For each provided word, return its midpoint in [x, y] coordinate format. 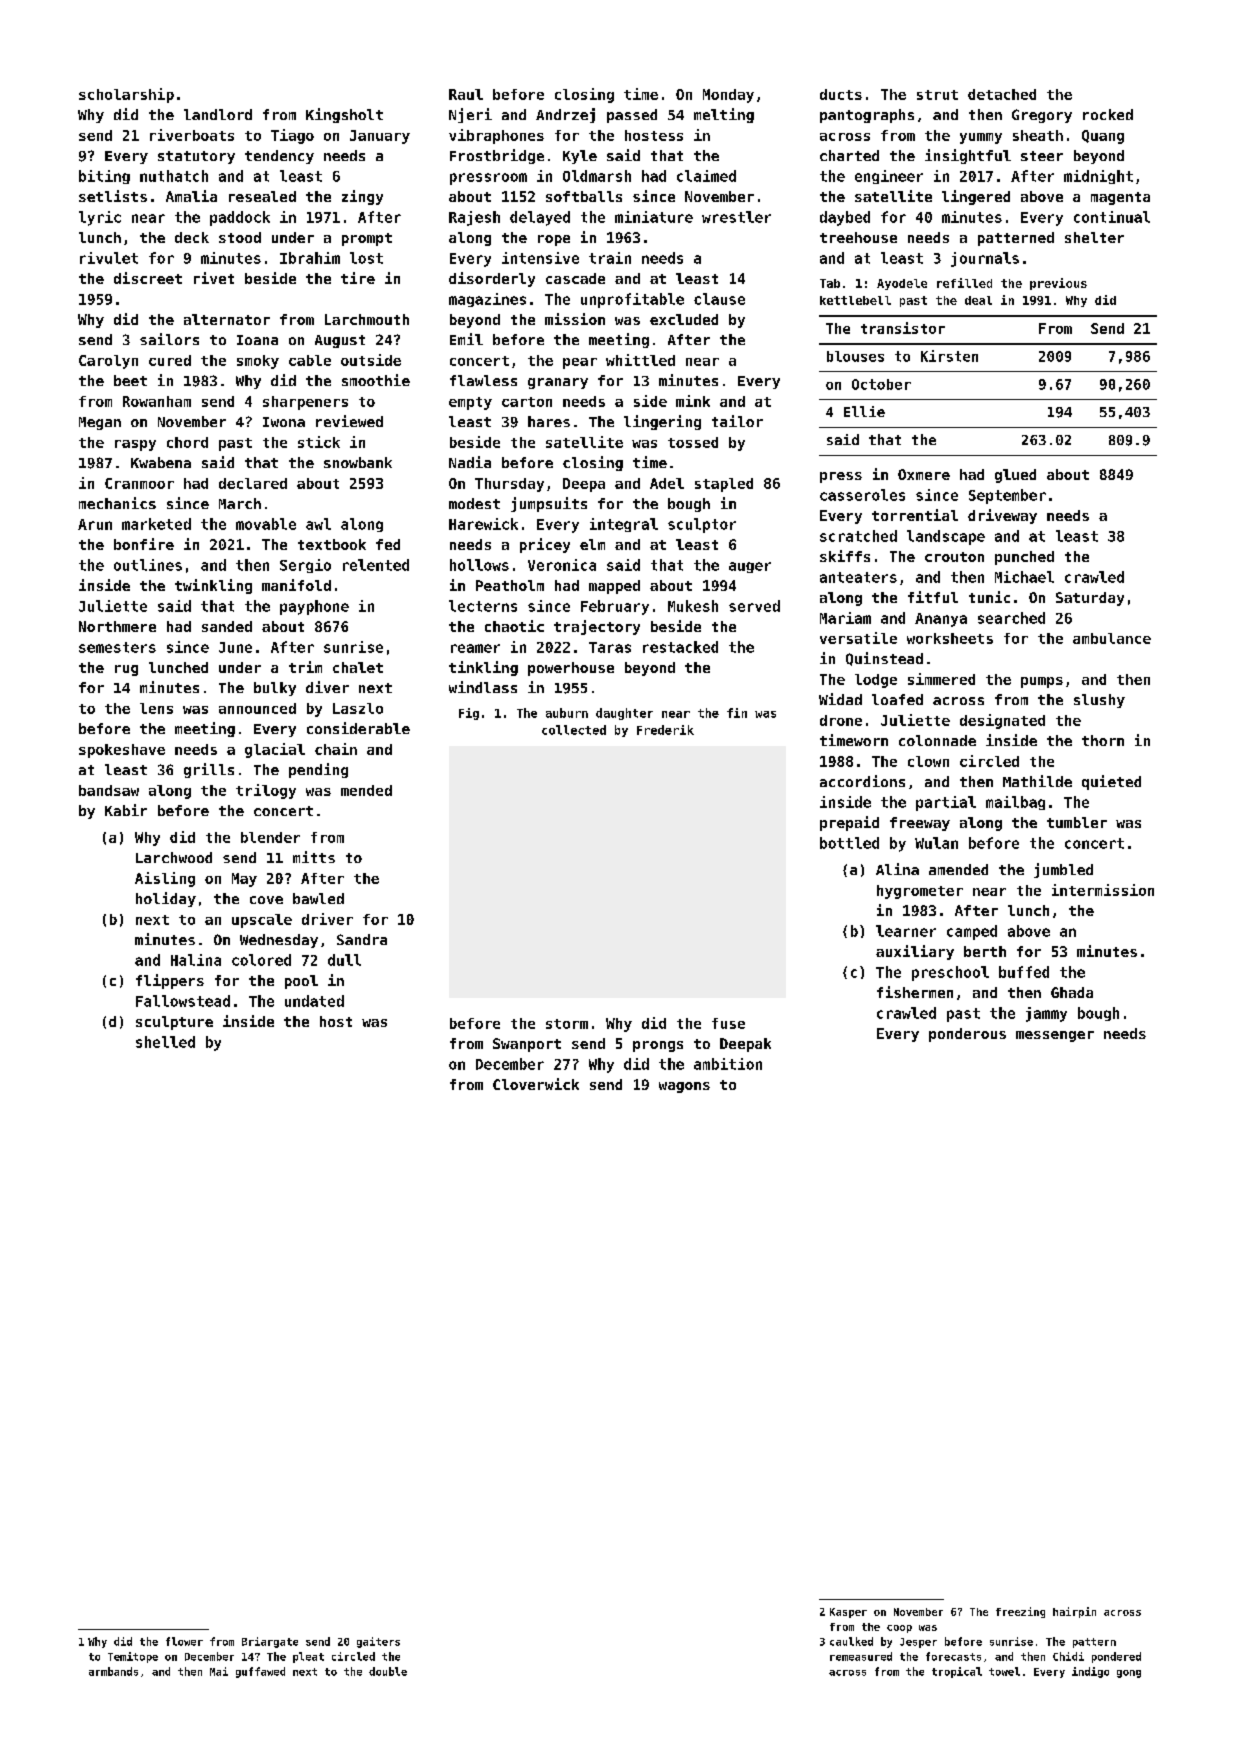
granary [558, 383]
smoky [258, 362]
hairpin [1074, 1612]
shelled [165, 1042]
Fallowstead [183, 1001]
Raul [466, 94]
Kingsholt [344, 115]
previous [1058, 284]
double [388, 1671]
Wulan [936, 843]
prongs [658, 1046]
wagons [684, 1087]
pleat [308, 1657]
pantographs [867, 116]
